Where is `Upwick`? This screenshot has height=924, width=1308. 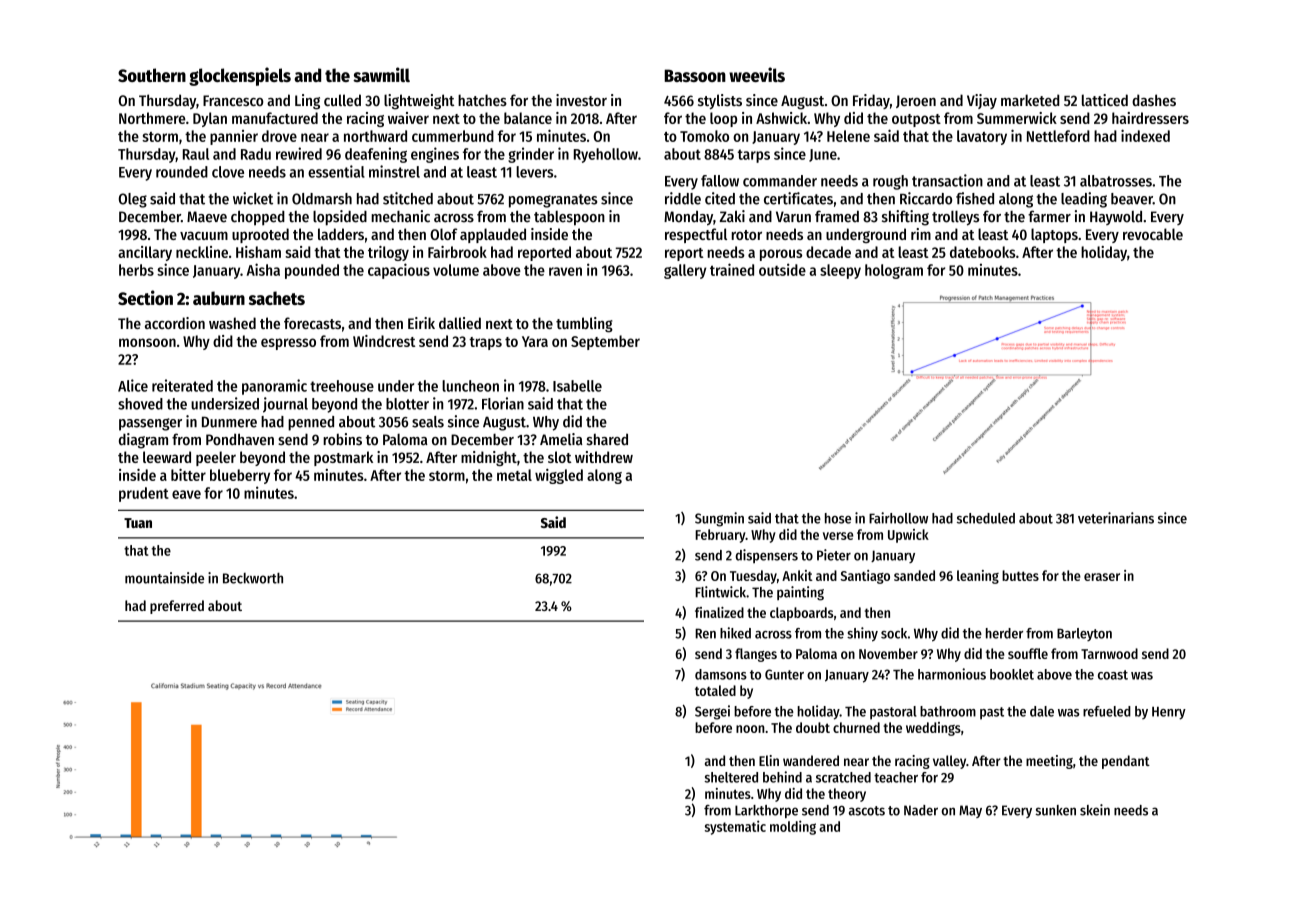
Upwick is located at coordinates (908, 536).
